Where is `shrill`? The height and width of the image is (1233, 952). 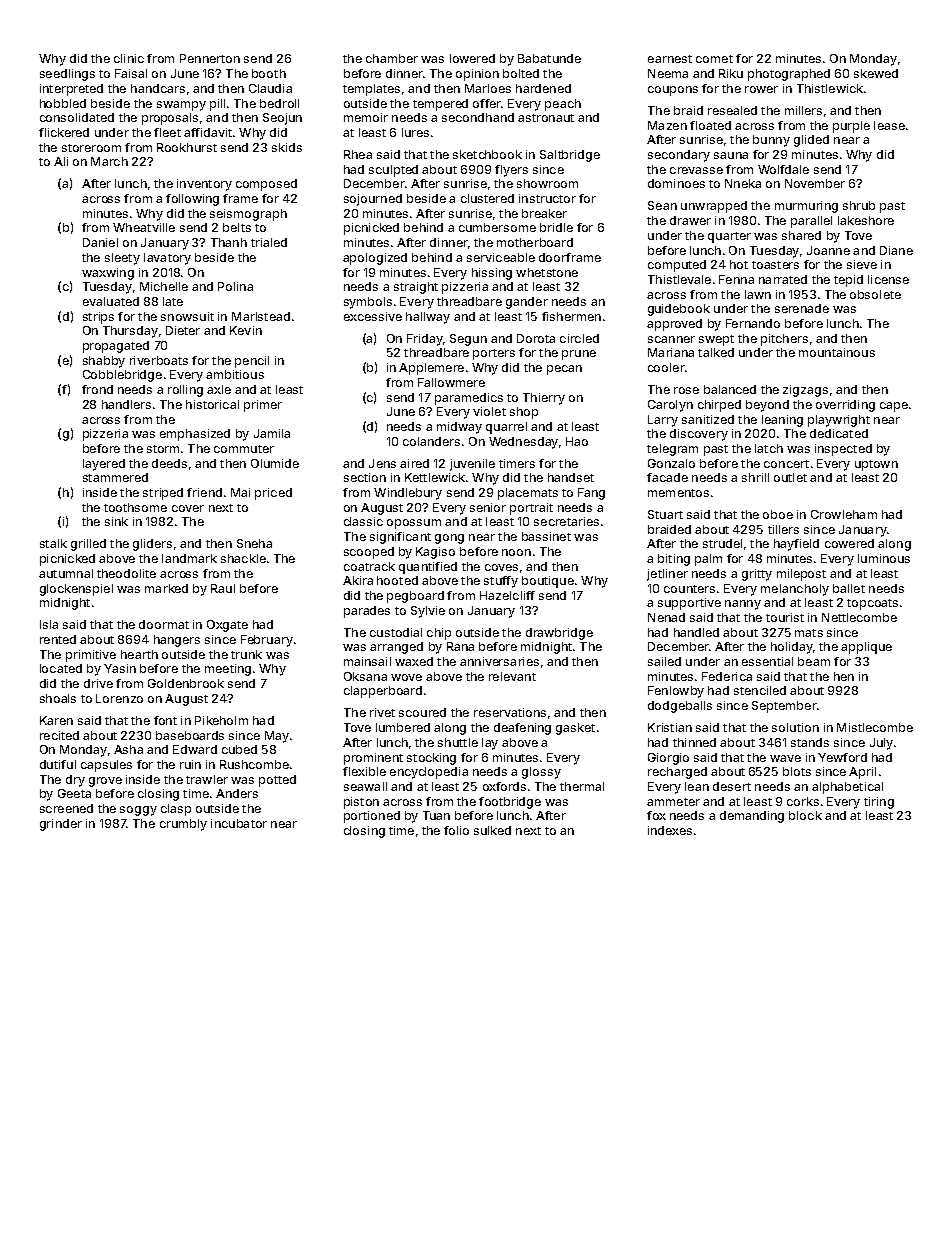
shrill is located at coordinates (755, 477).
